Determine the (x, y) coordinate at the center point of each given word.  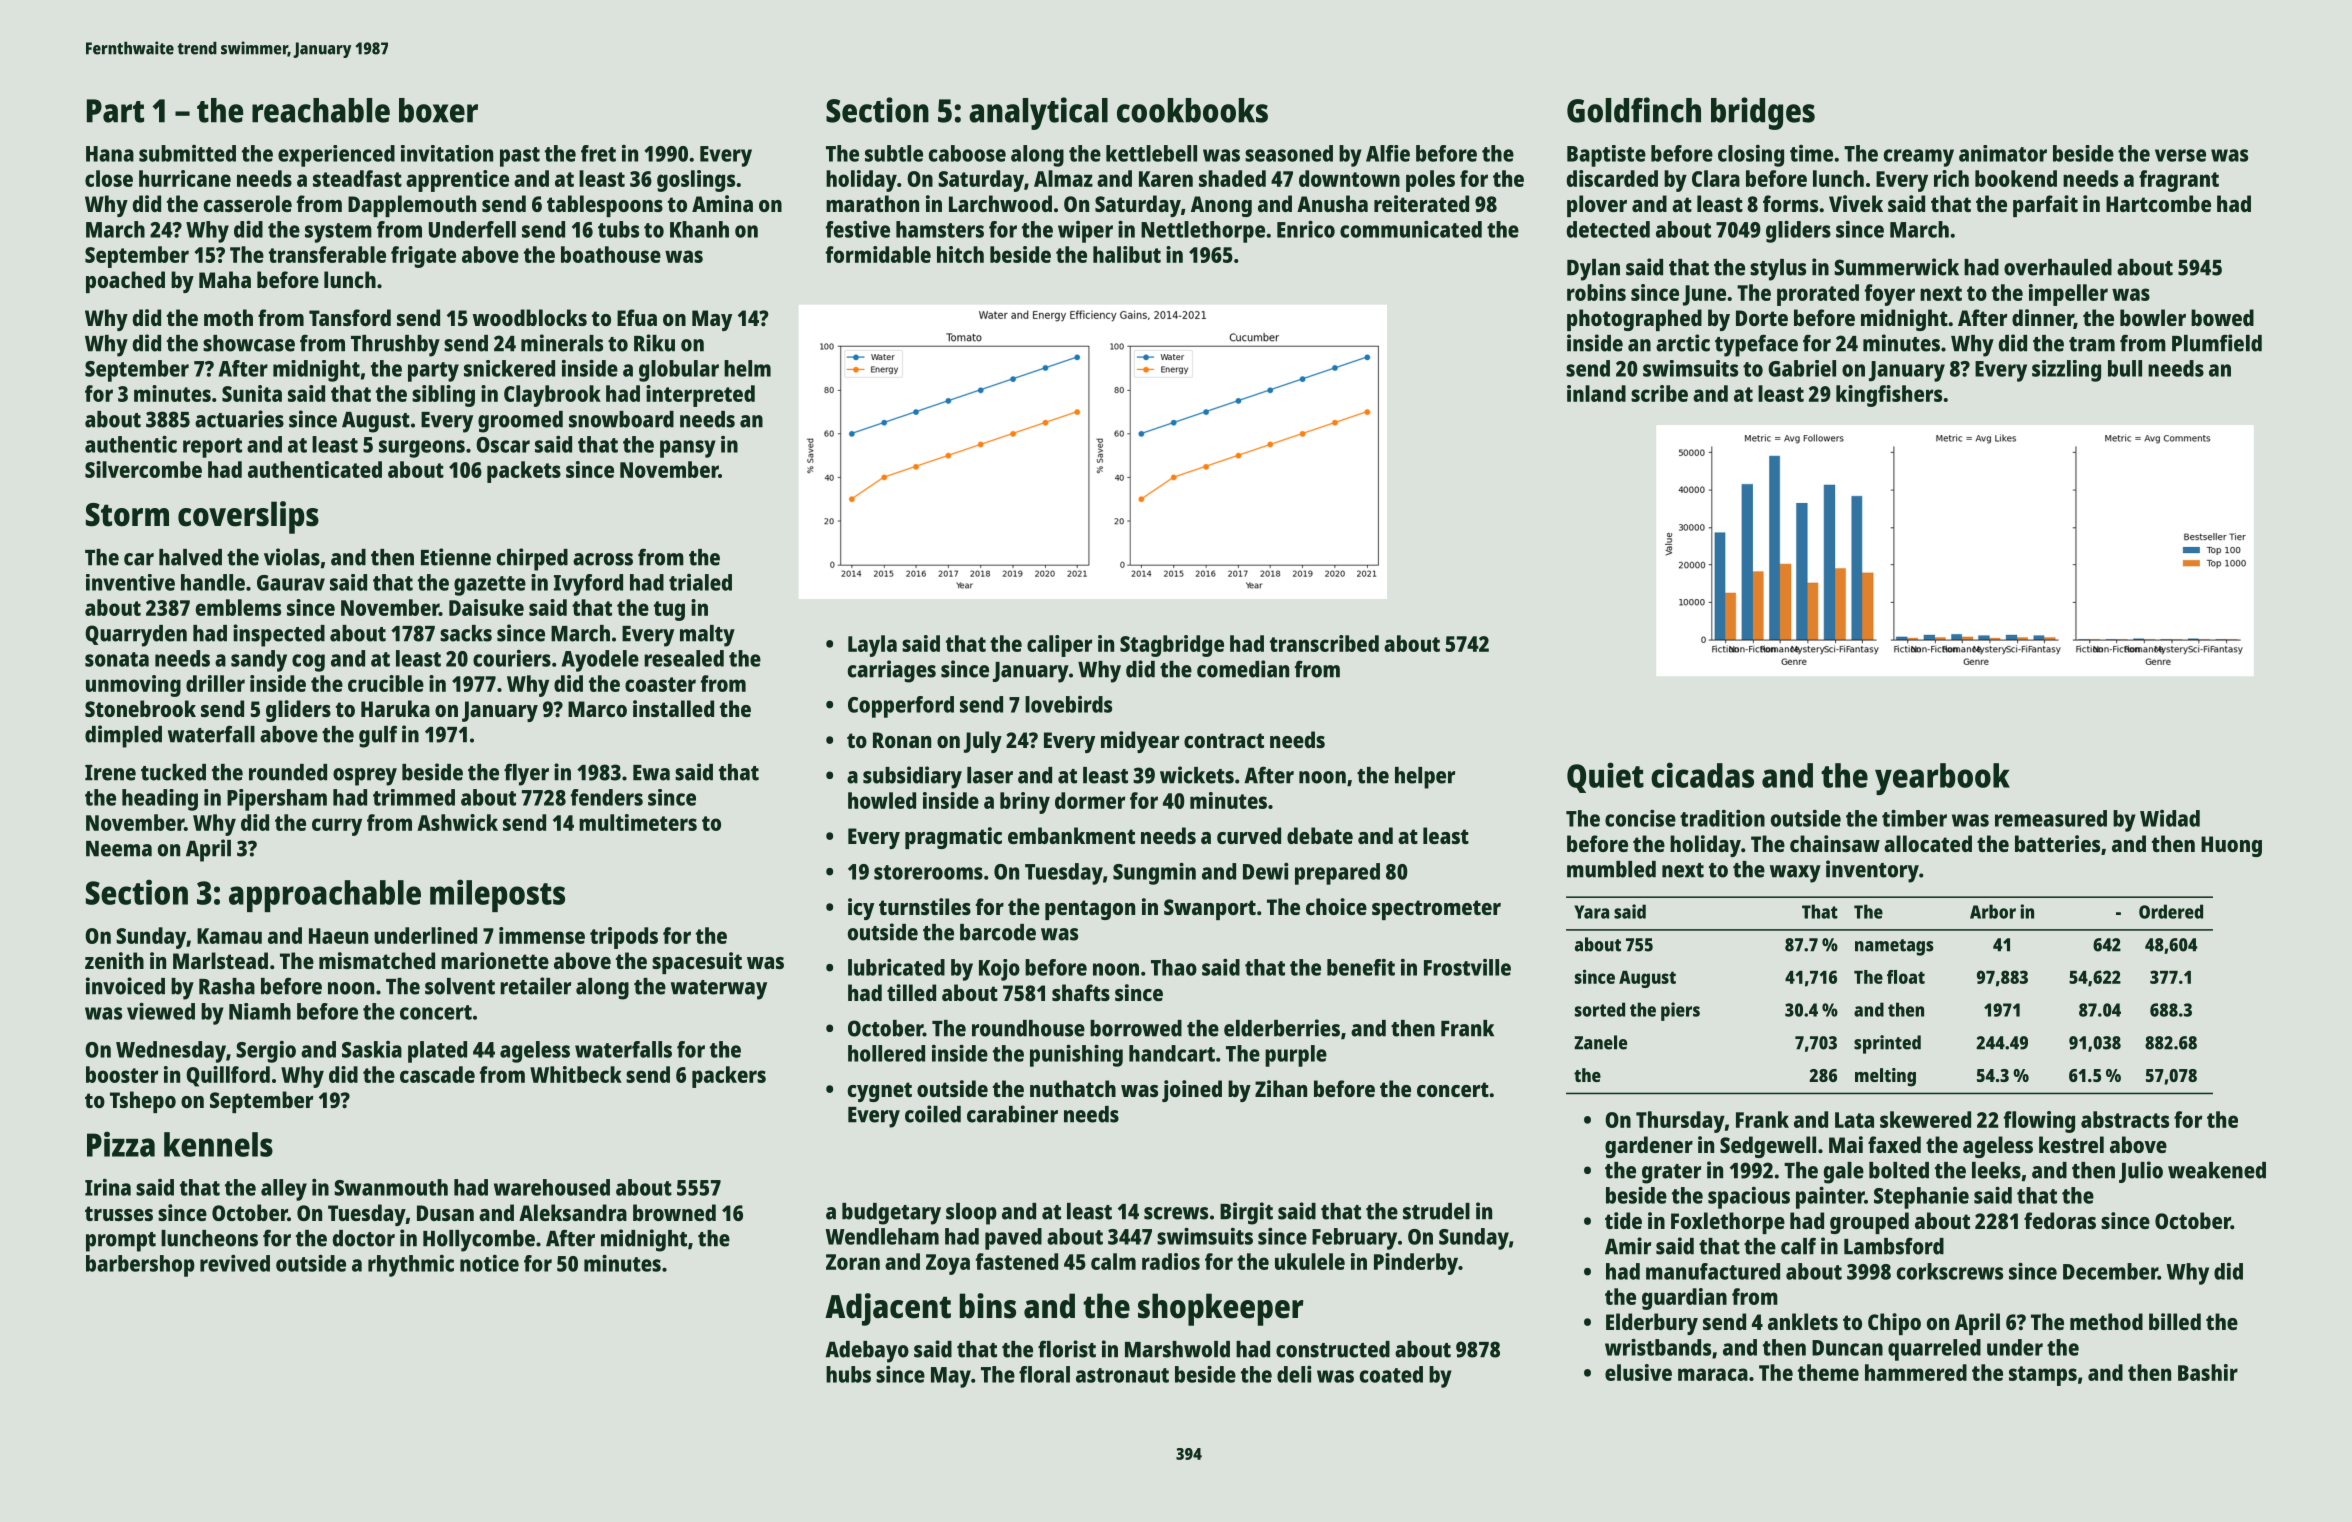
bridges (1763, 113)
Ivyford (588, 585)
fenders (607, 797)
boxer (438, 110)
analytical (1038, 113)
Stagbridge (1172, 646)
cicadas (1702, 775)
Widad (2170, 818)
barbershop (140, 1266)
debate (1320, 835)
